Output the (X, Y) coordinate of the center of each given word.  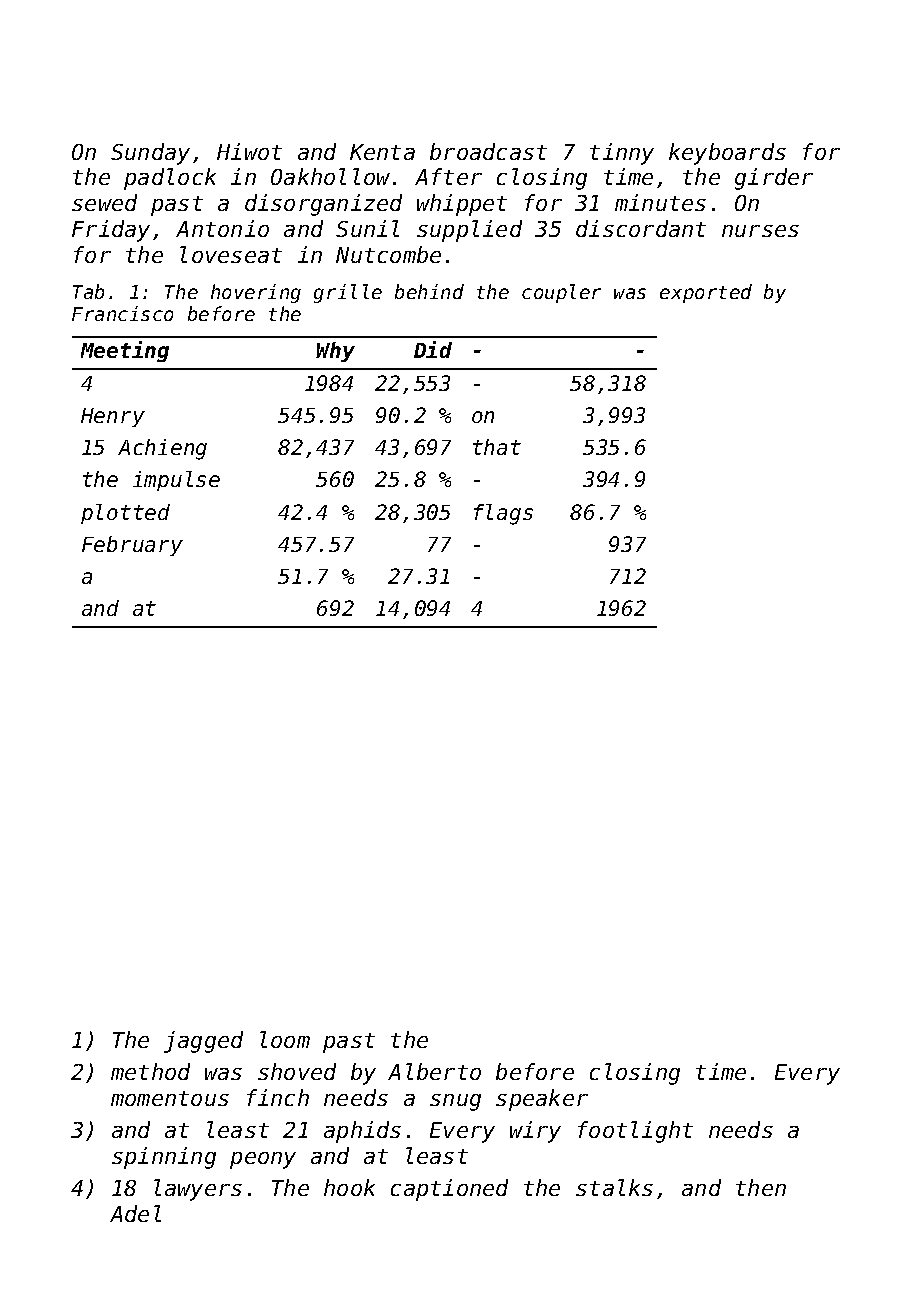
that (497, 447)
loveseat (231, 254)
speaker (542, 1100)
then (761, 1187)
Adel (135, 1213)
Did (433, 349)
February (132, 546)
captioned (449, 1190)
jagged (203, 1042)
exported (706, 293)
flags (503, 514)
